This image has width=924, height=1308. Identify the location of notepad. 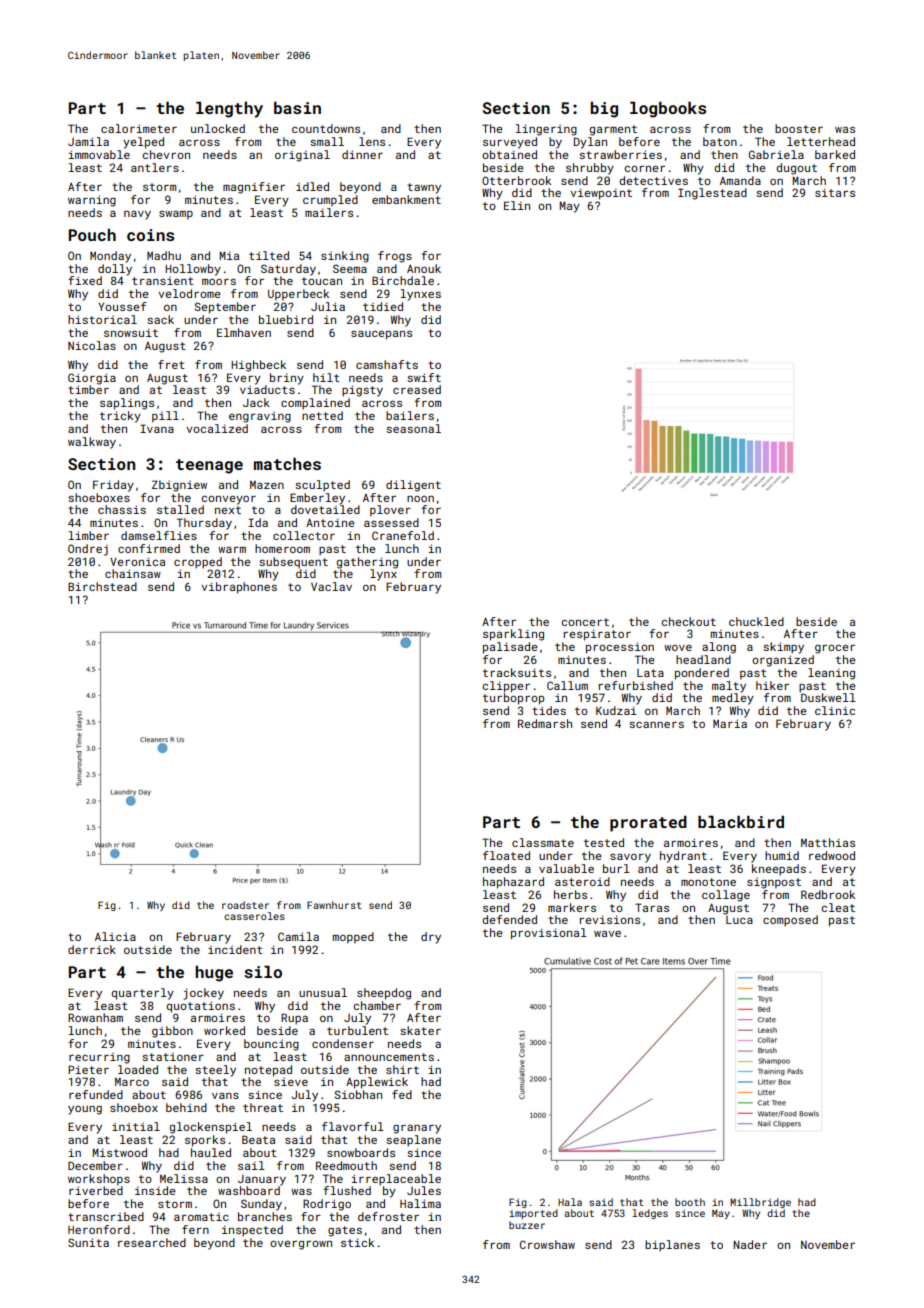
(268, 1071).
